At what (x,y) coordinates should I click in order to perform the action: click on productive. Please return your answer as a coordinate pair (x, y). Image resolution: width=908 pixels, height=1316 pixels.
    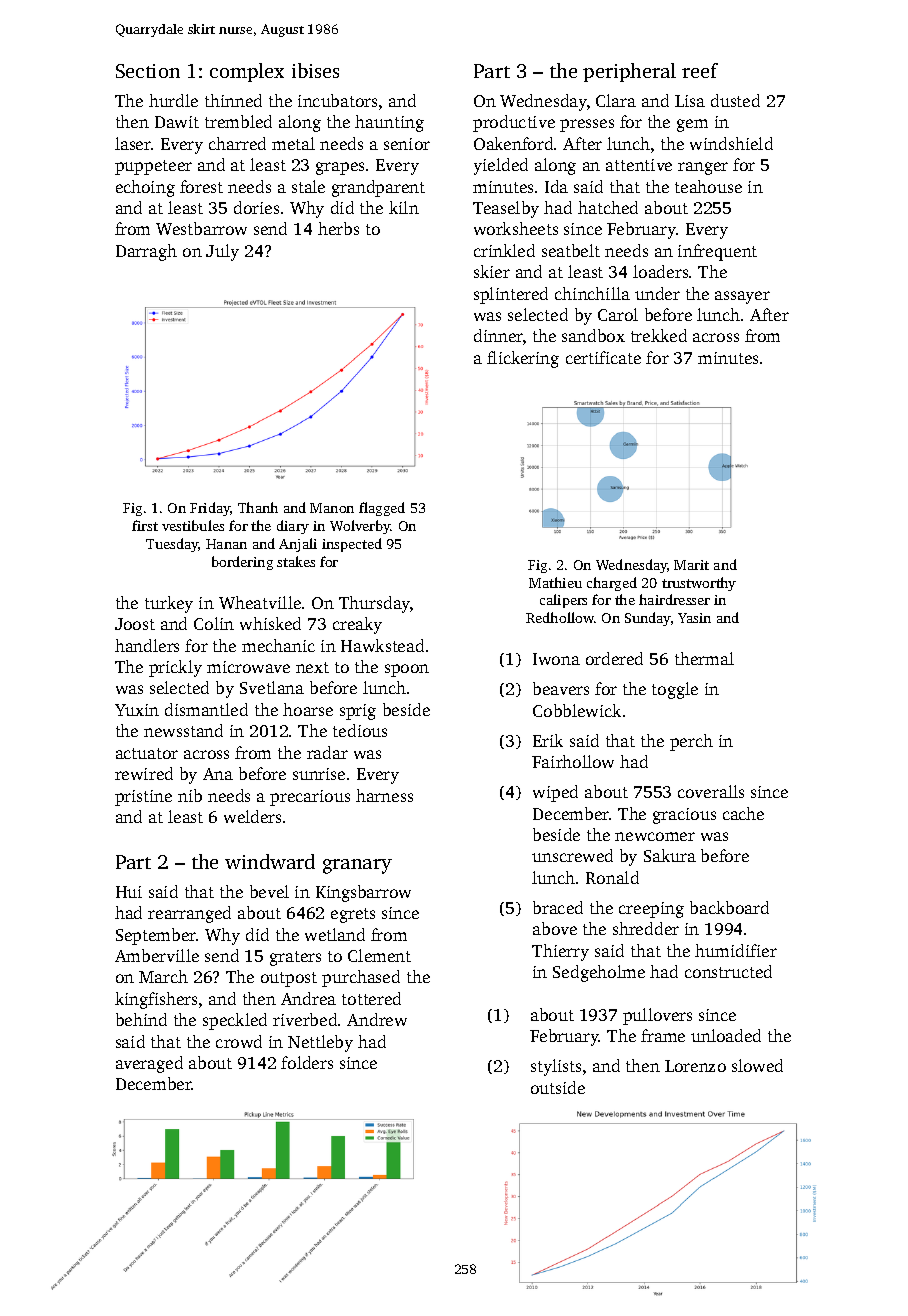
    Looking at the image, I should click on (514, 123).
